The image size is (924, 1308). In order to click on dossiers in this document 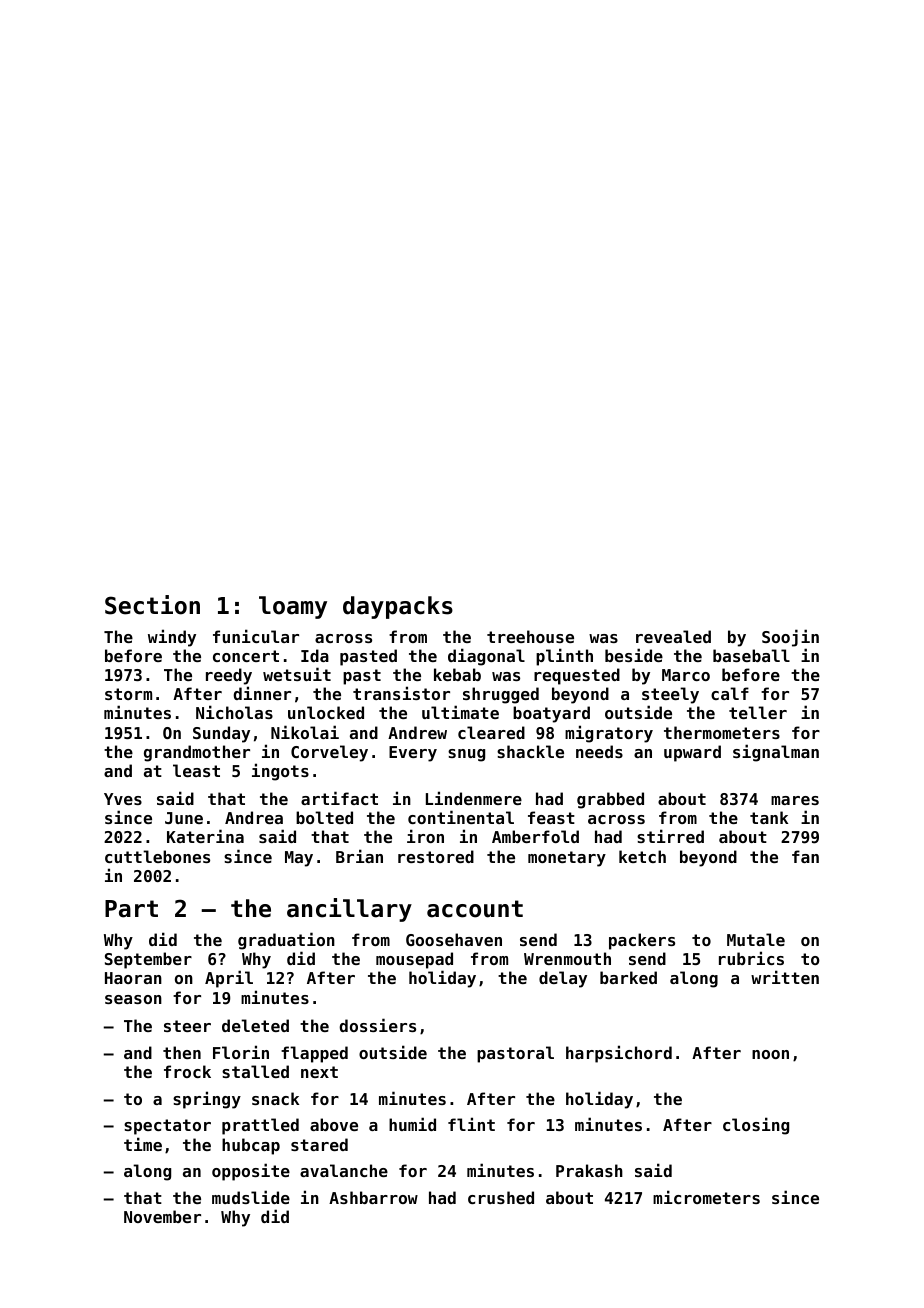, I will do `click(377, 1025)`.
